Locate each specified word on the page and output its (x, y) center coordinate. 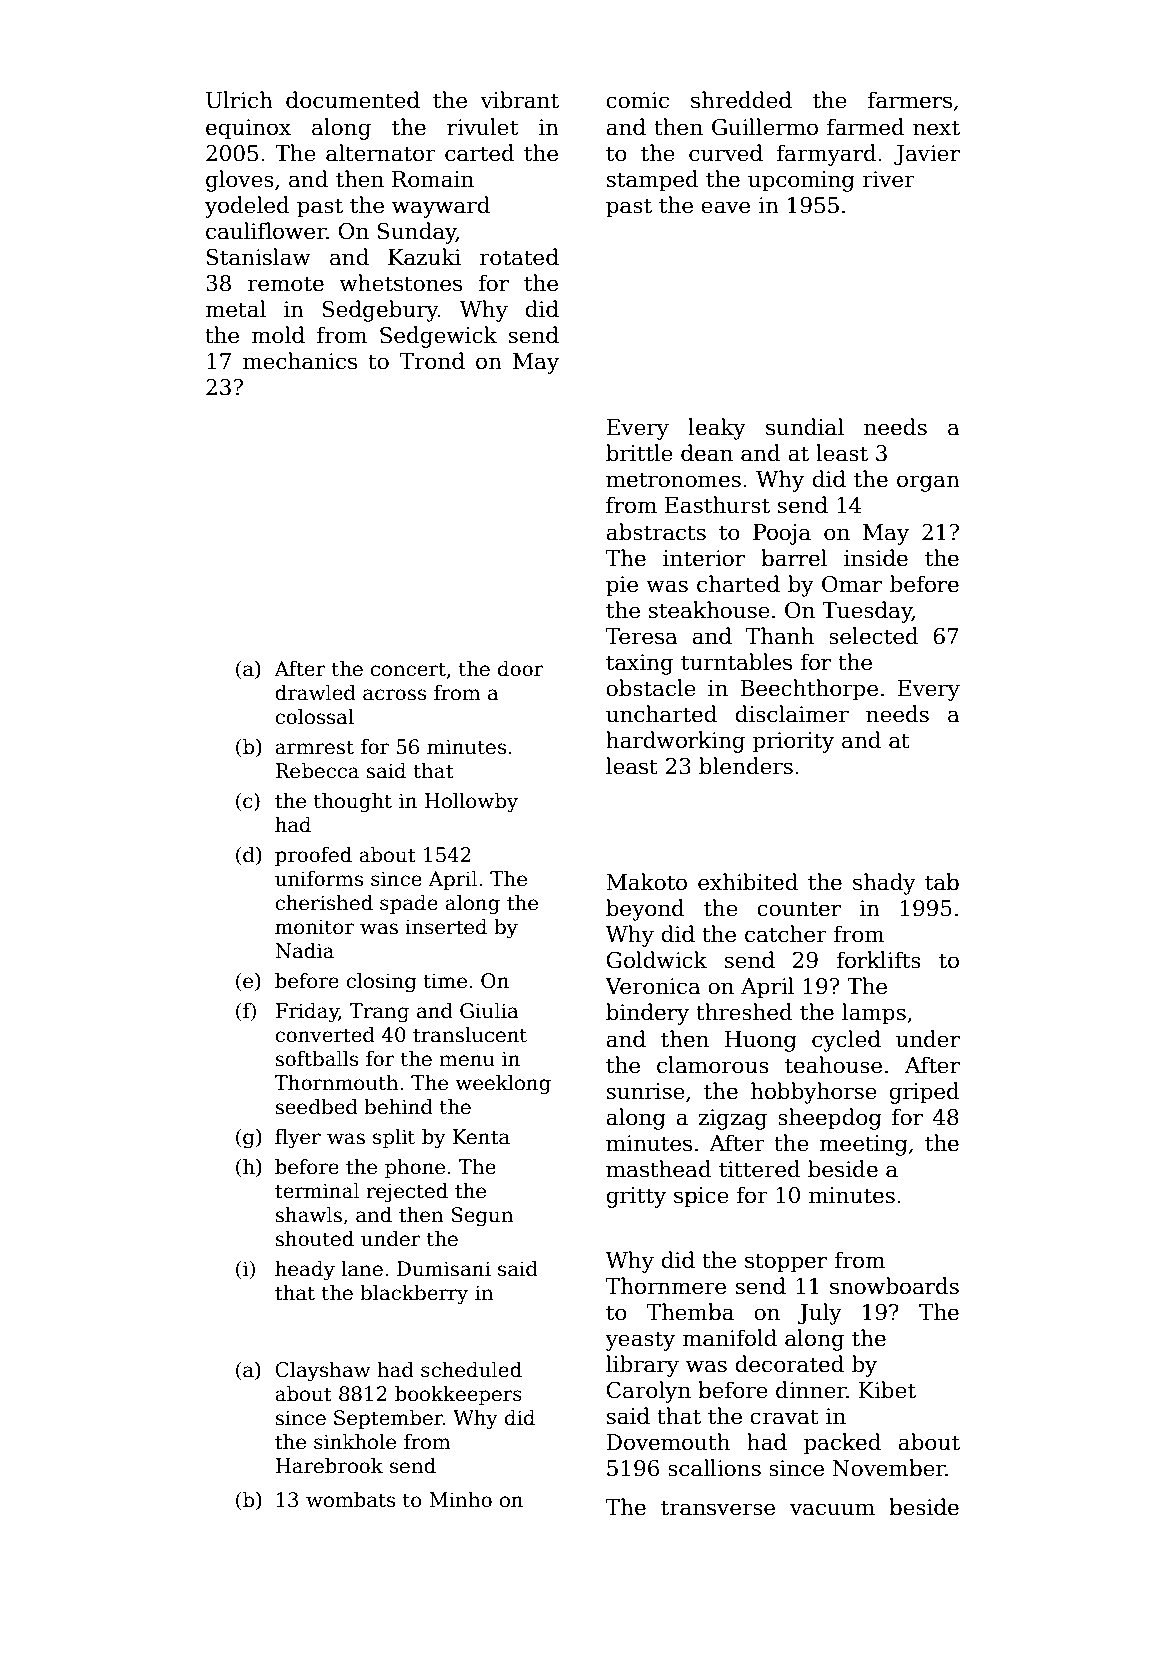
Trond (432, 361)
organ (928, 483)
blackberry (414, 1295)
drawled (315, 693)
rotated (519, 257)
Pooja (782, 534)
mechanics (300, 361)
